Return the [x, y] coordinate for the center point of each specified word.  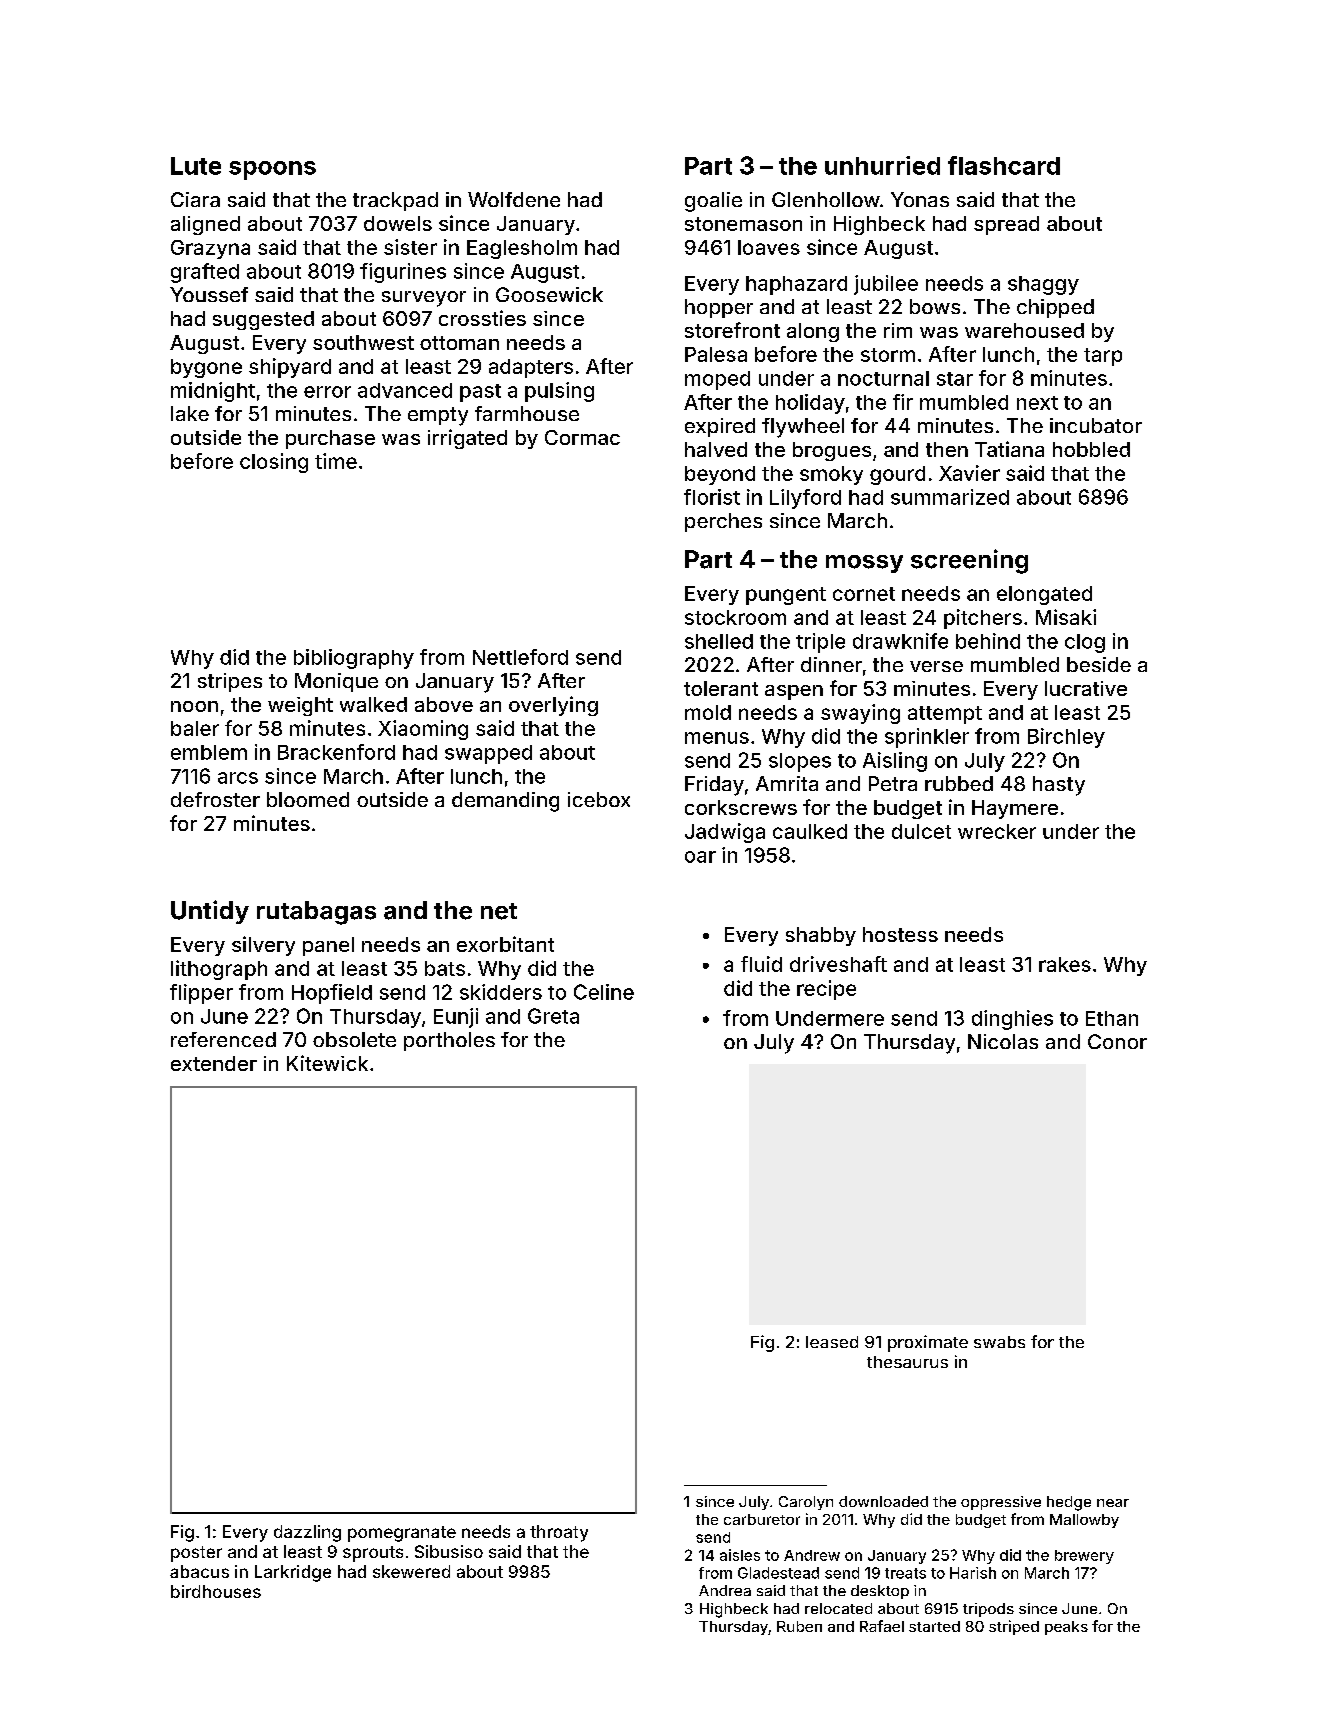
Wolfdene [514, 199]
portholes [449, 1041]
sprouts [373, 1554]
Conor [1117, 1041]
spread [1006, 225]
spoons [272, 170]
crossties [482, 318]
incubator [1096, 425]
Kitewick [327, 1063]
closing [274, 463]
